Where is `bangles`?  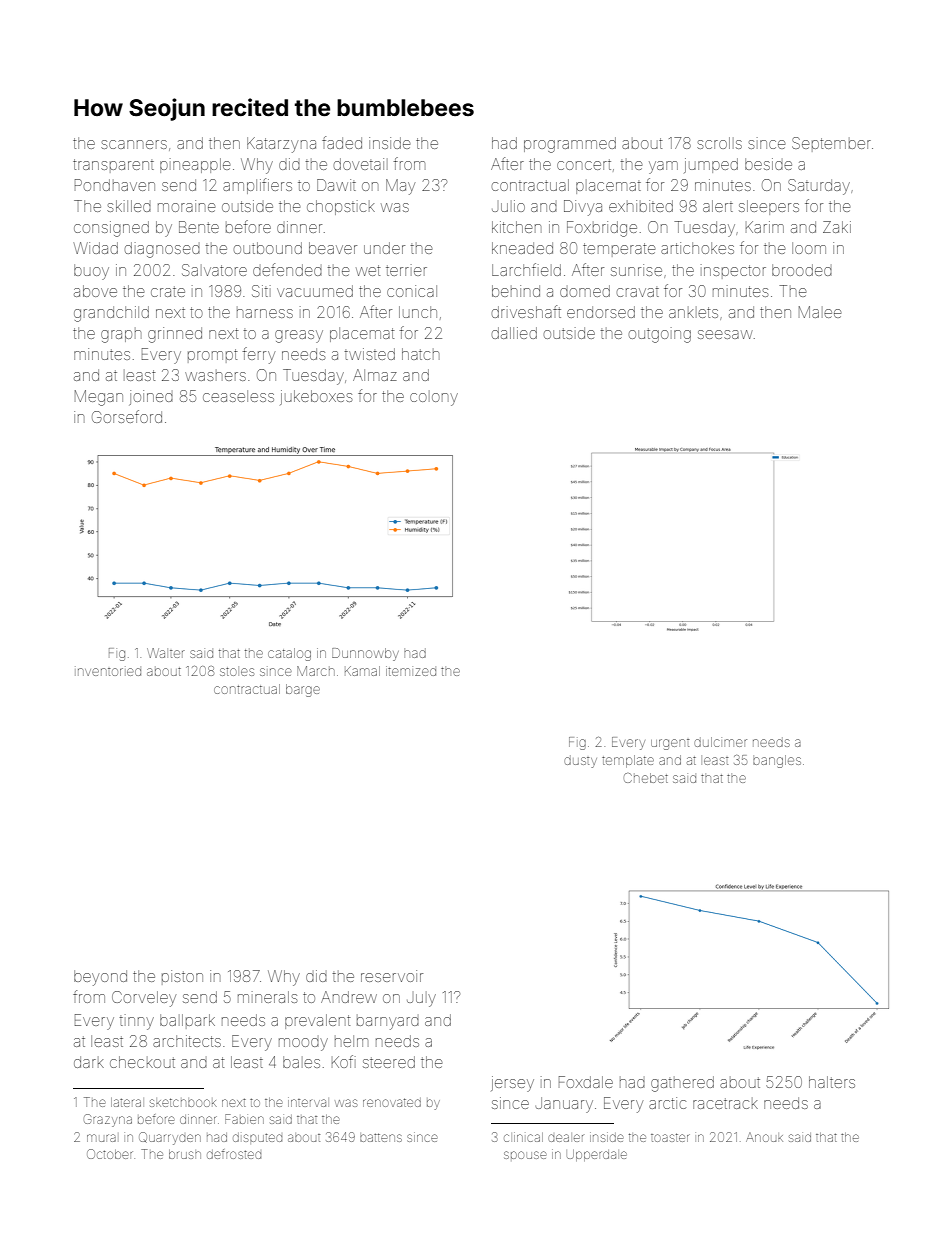
bangles is located at coordinates (777, 761).
